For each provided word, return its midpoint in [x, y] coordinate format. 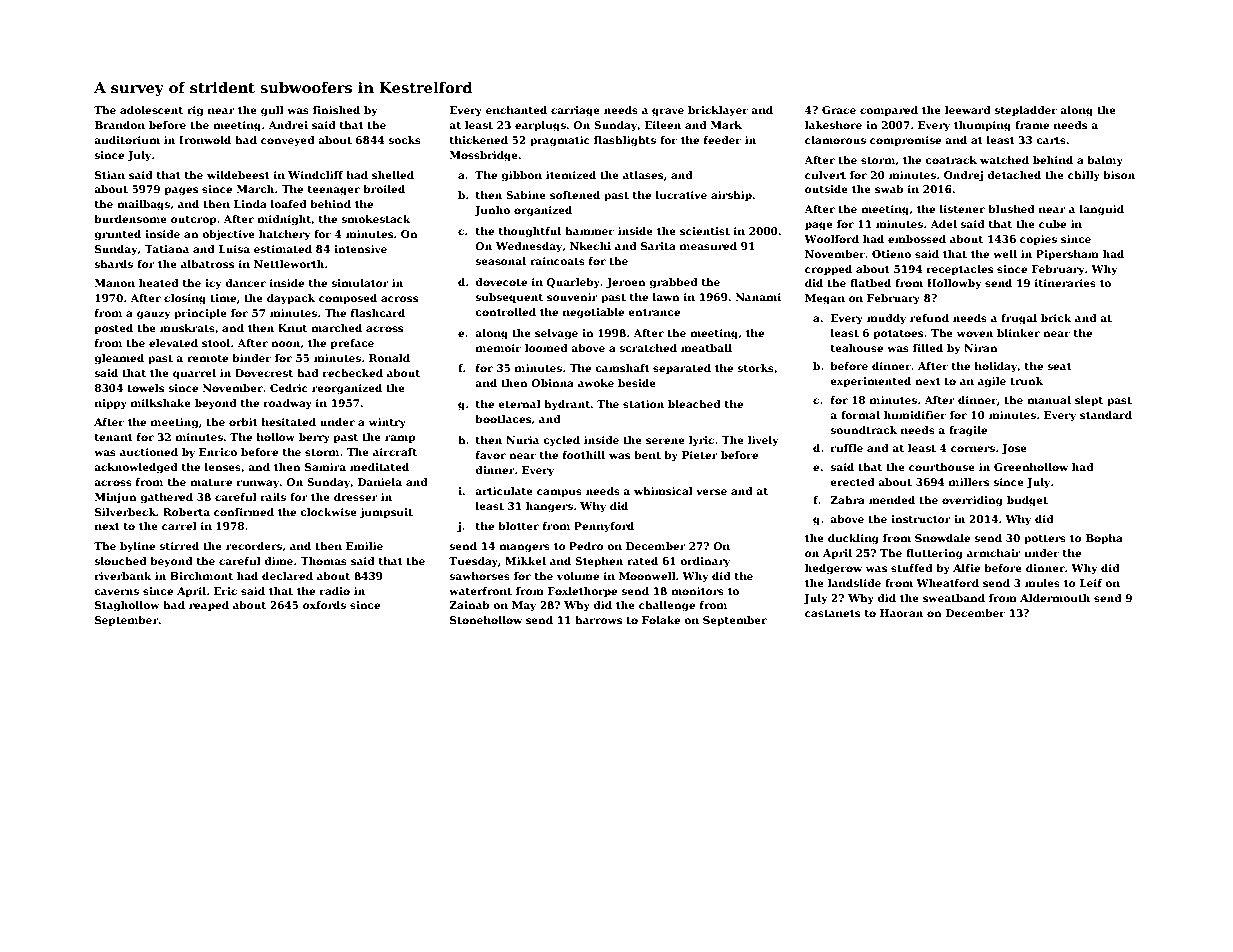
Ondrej [963, 176]
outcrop [194, 220]
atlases [643, 175]
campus [559, 493]
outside [826, 189]
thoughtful [530, 232]
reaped [209, 606]
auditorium [127, 140]
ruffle [847, 448]
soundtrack [864, 430]
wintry [387, 423]
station [643, 404]
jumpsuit [386, 513]
